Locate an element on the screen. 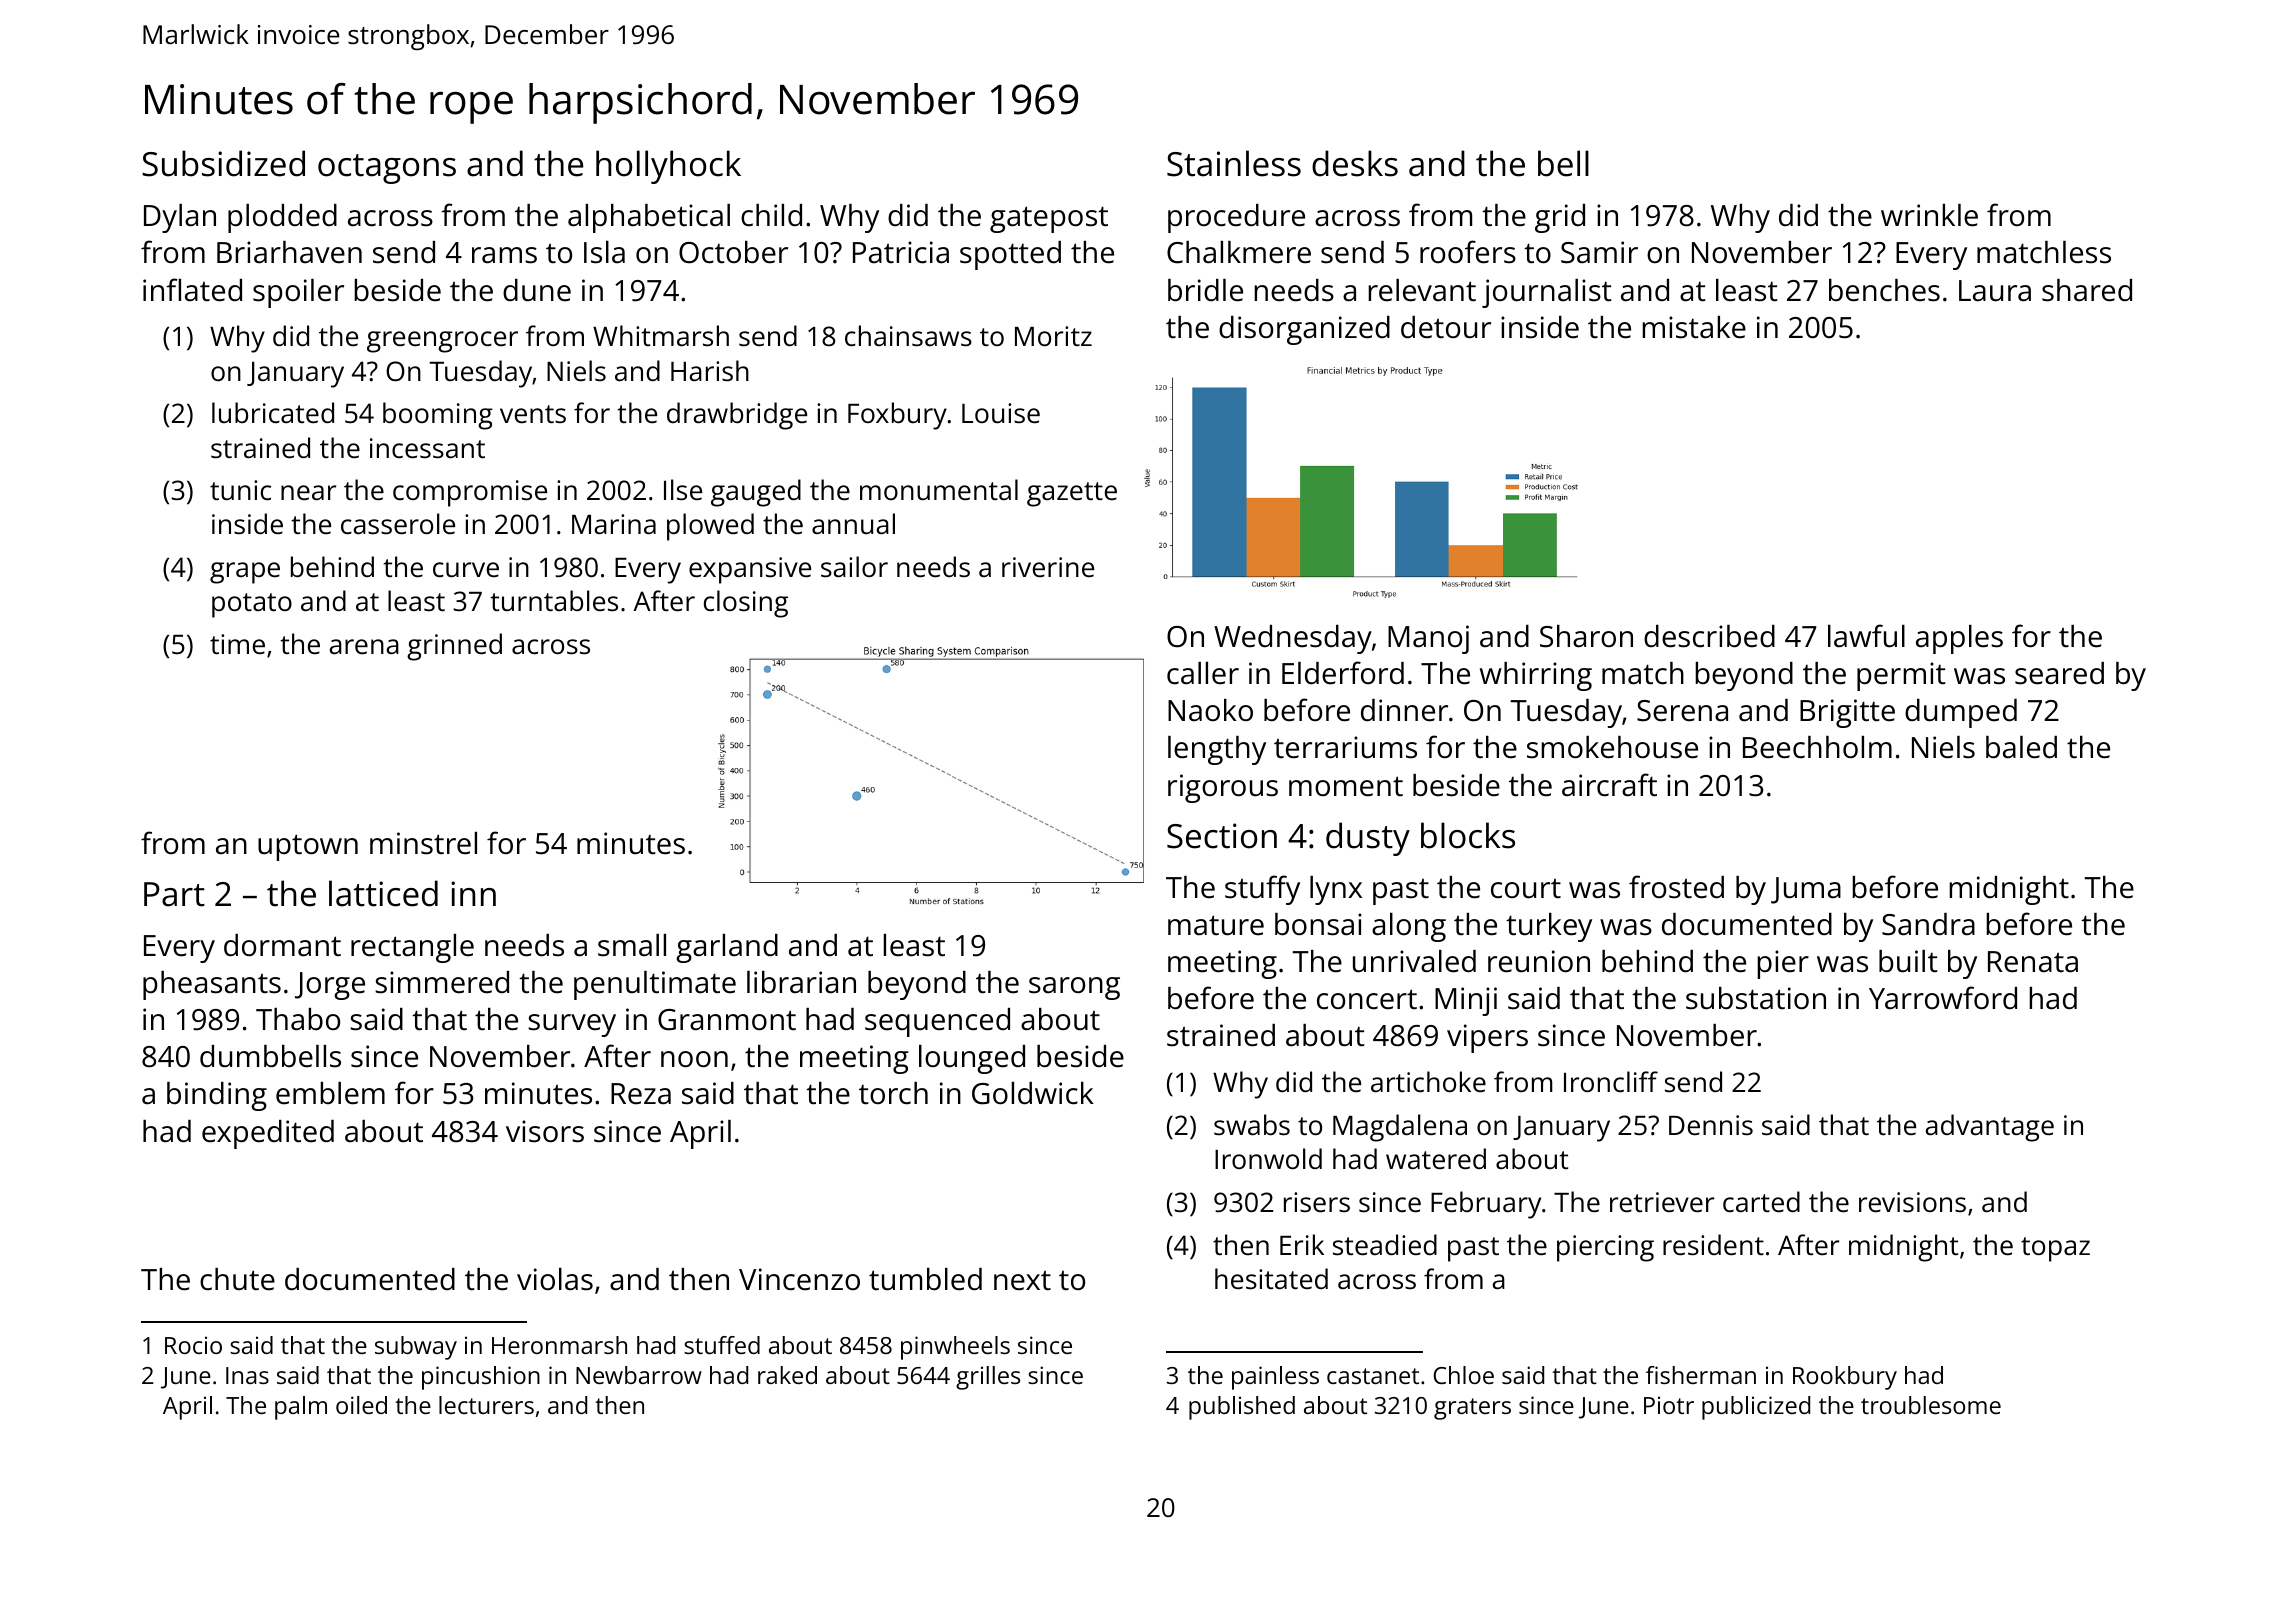 The image size is (2292, 1620). mistake is located at coordinates (1694, 327).
